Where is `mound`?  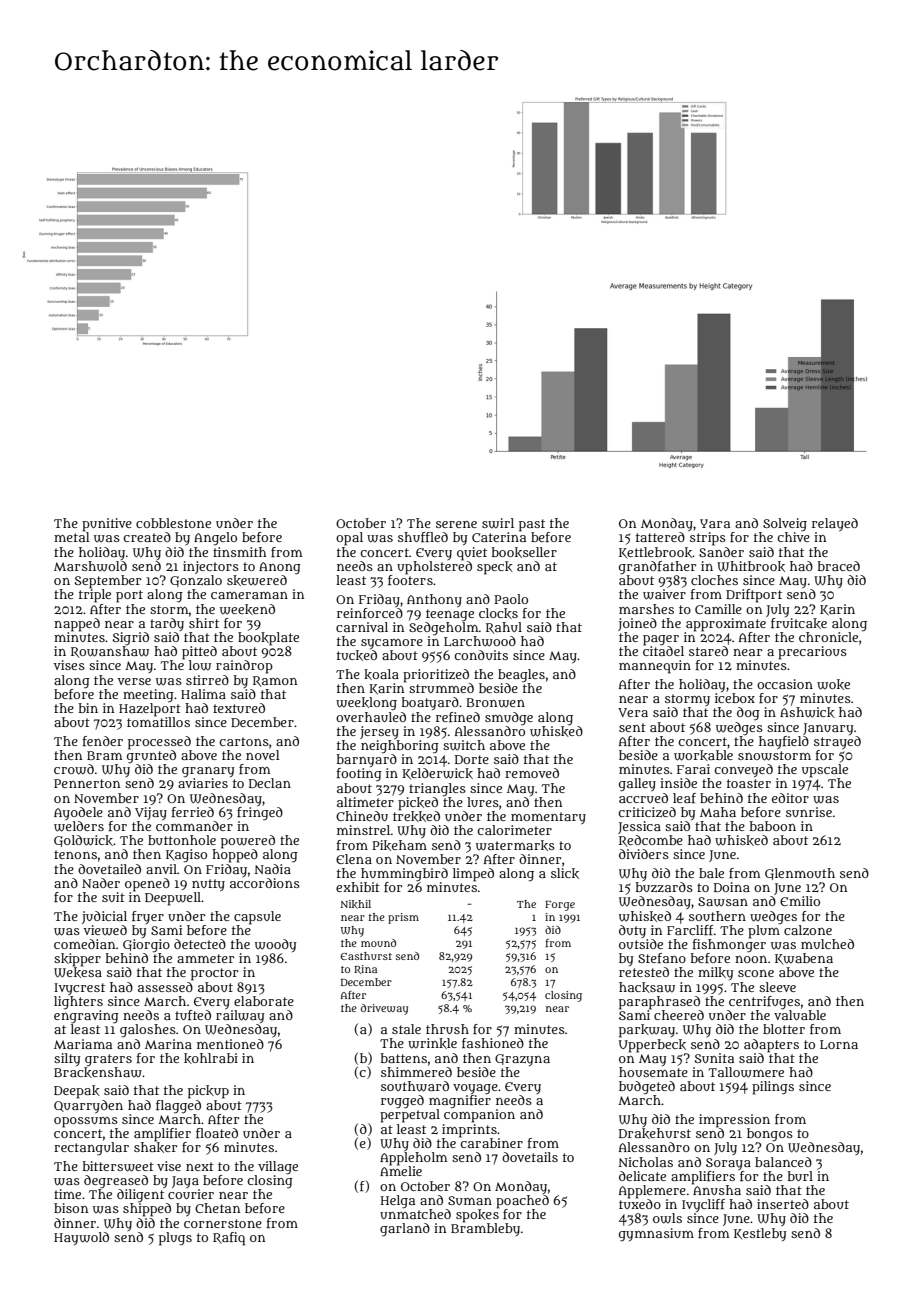 mound is located at coordinates (378, 943).
